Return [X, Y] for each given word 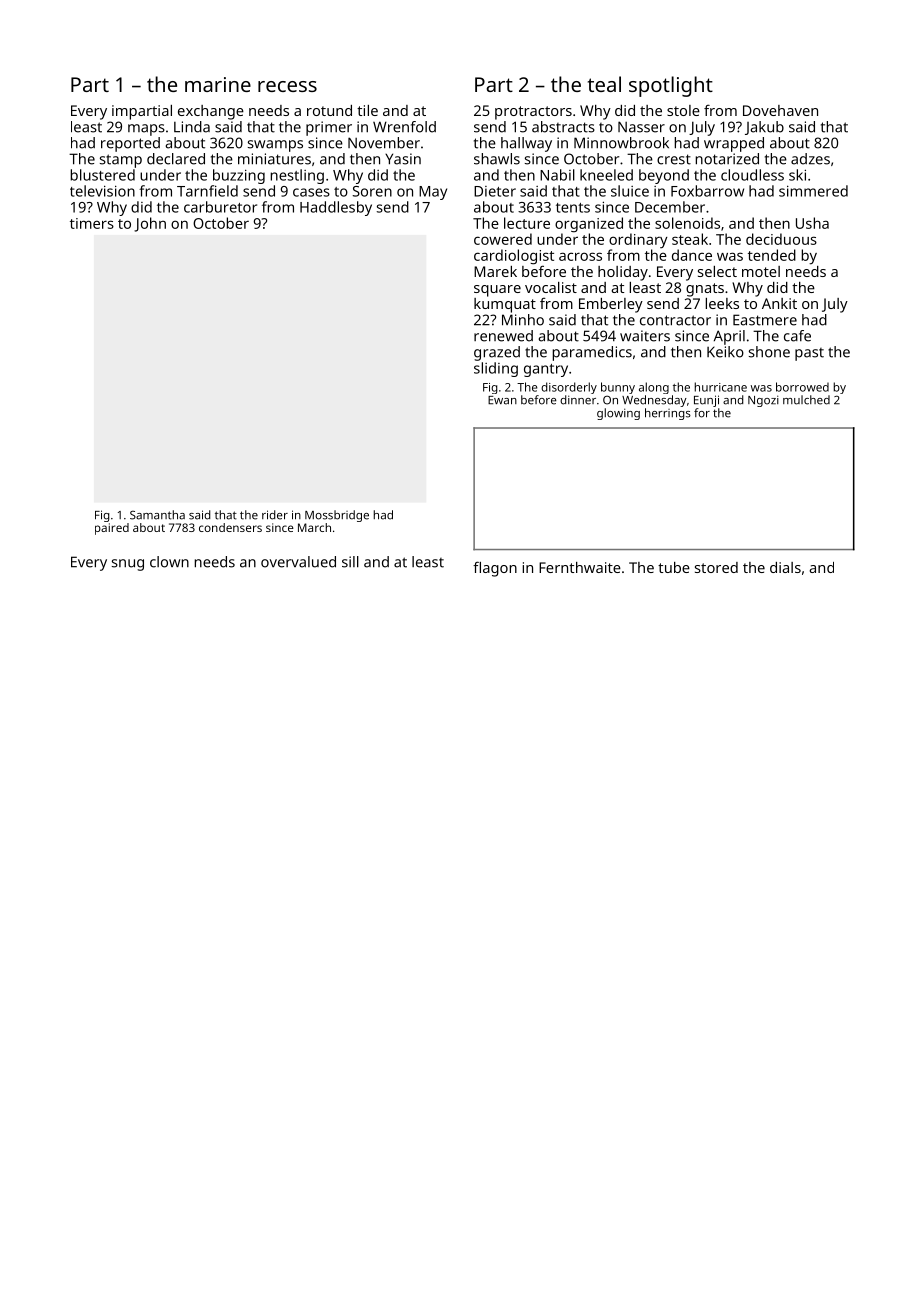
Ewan [502, 400]
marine [218, 84]
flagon [495, 569]
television [102, 191]
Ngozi [763, 401]
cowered [503, 239]
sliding [496, 369]
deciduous [781, 239]
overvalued [298, 562]
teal [604, 84]
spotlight [671, 86]
